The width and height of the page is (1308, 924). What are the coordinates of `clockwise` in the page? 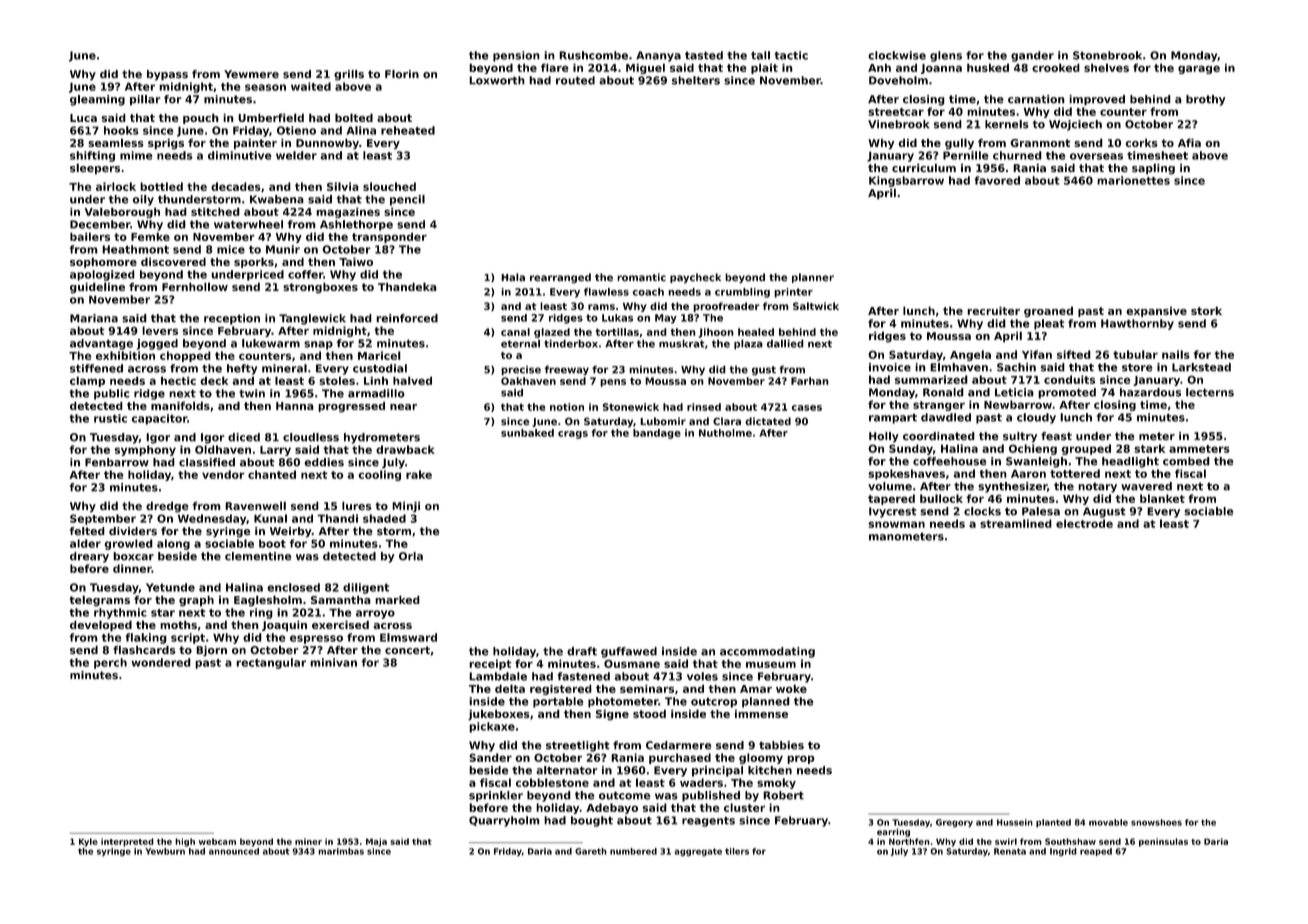 It's located at (897, 55).
